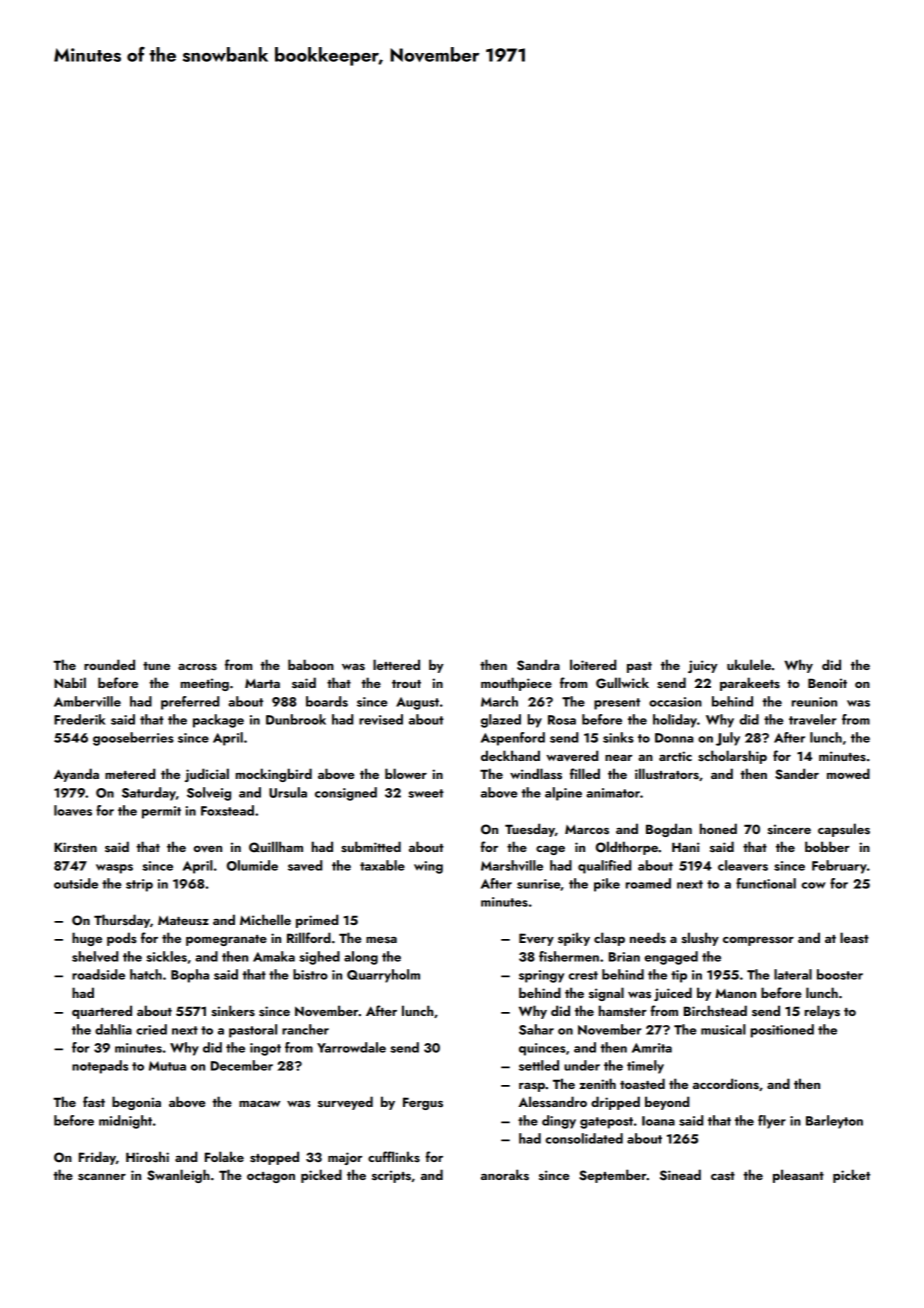  Describe the element at coordinates (798, 1176) in the screenshot. I see `pleasant` at that location.
